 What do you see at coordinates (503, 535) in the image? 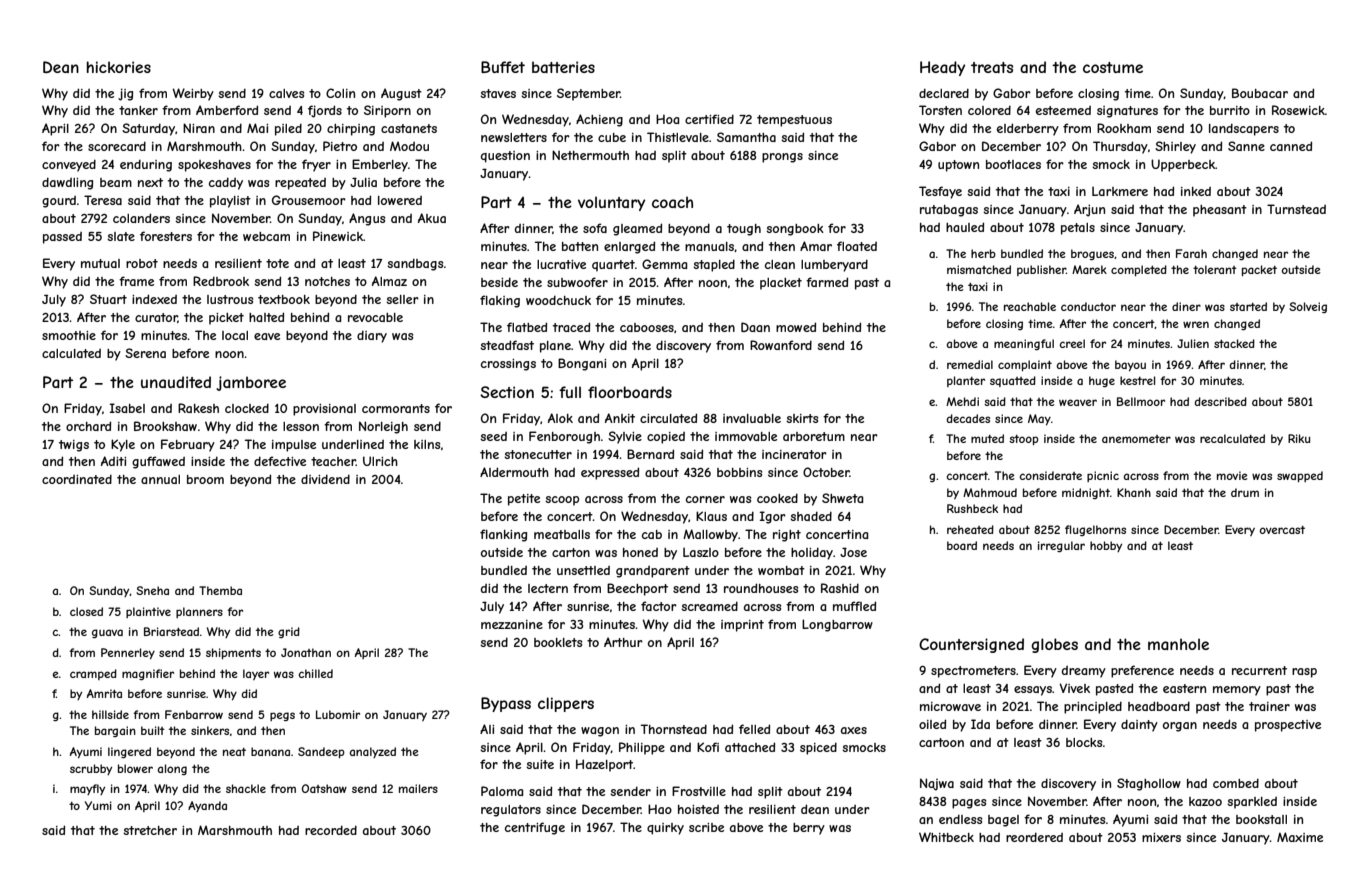
I see `flanking` at bounding box center [503, 535].
